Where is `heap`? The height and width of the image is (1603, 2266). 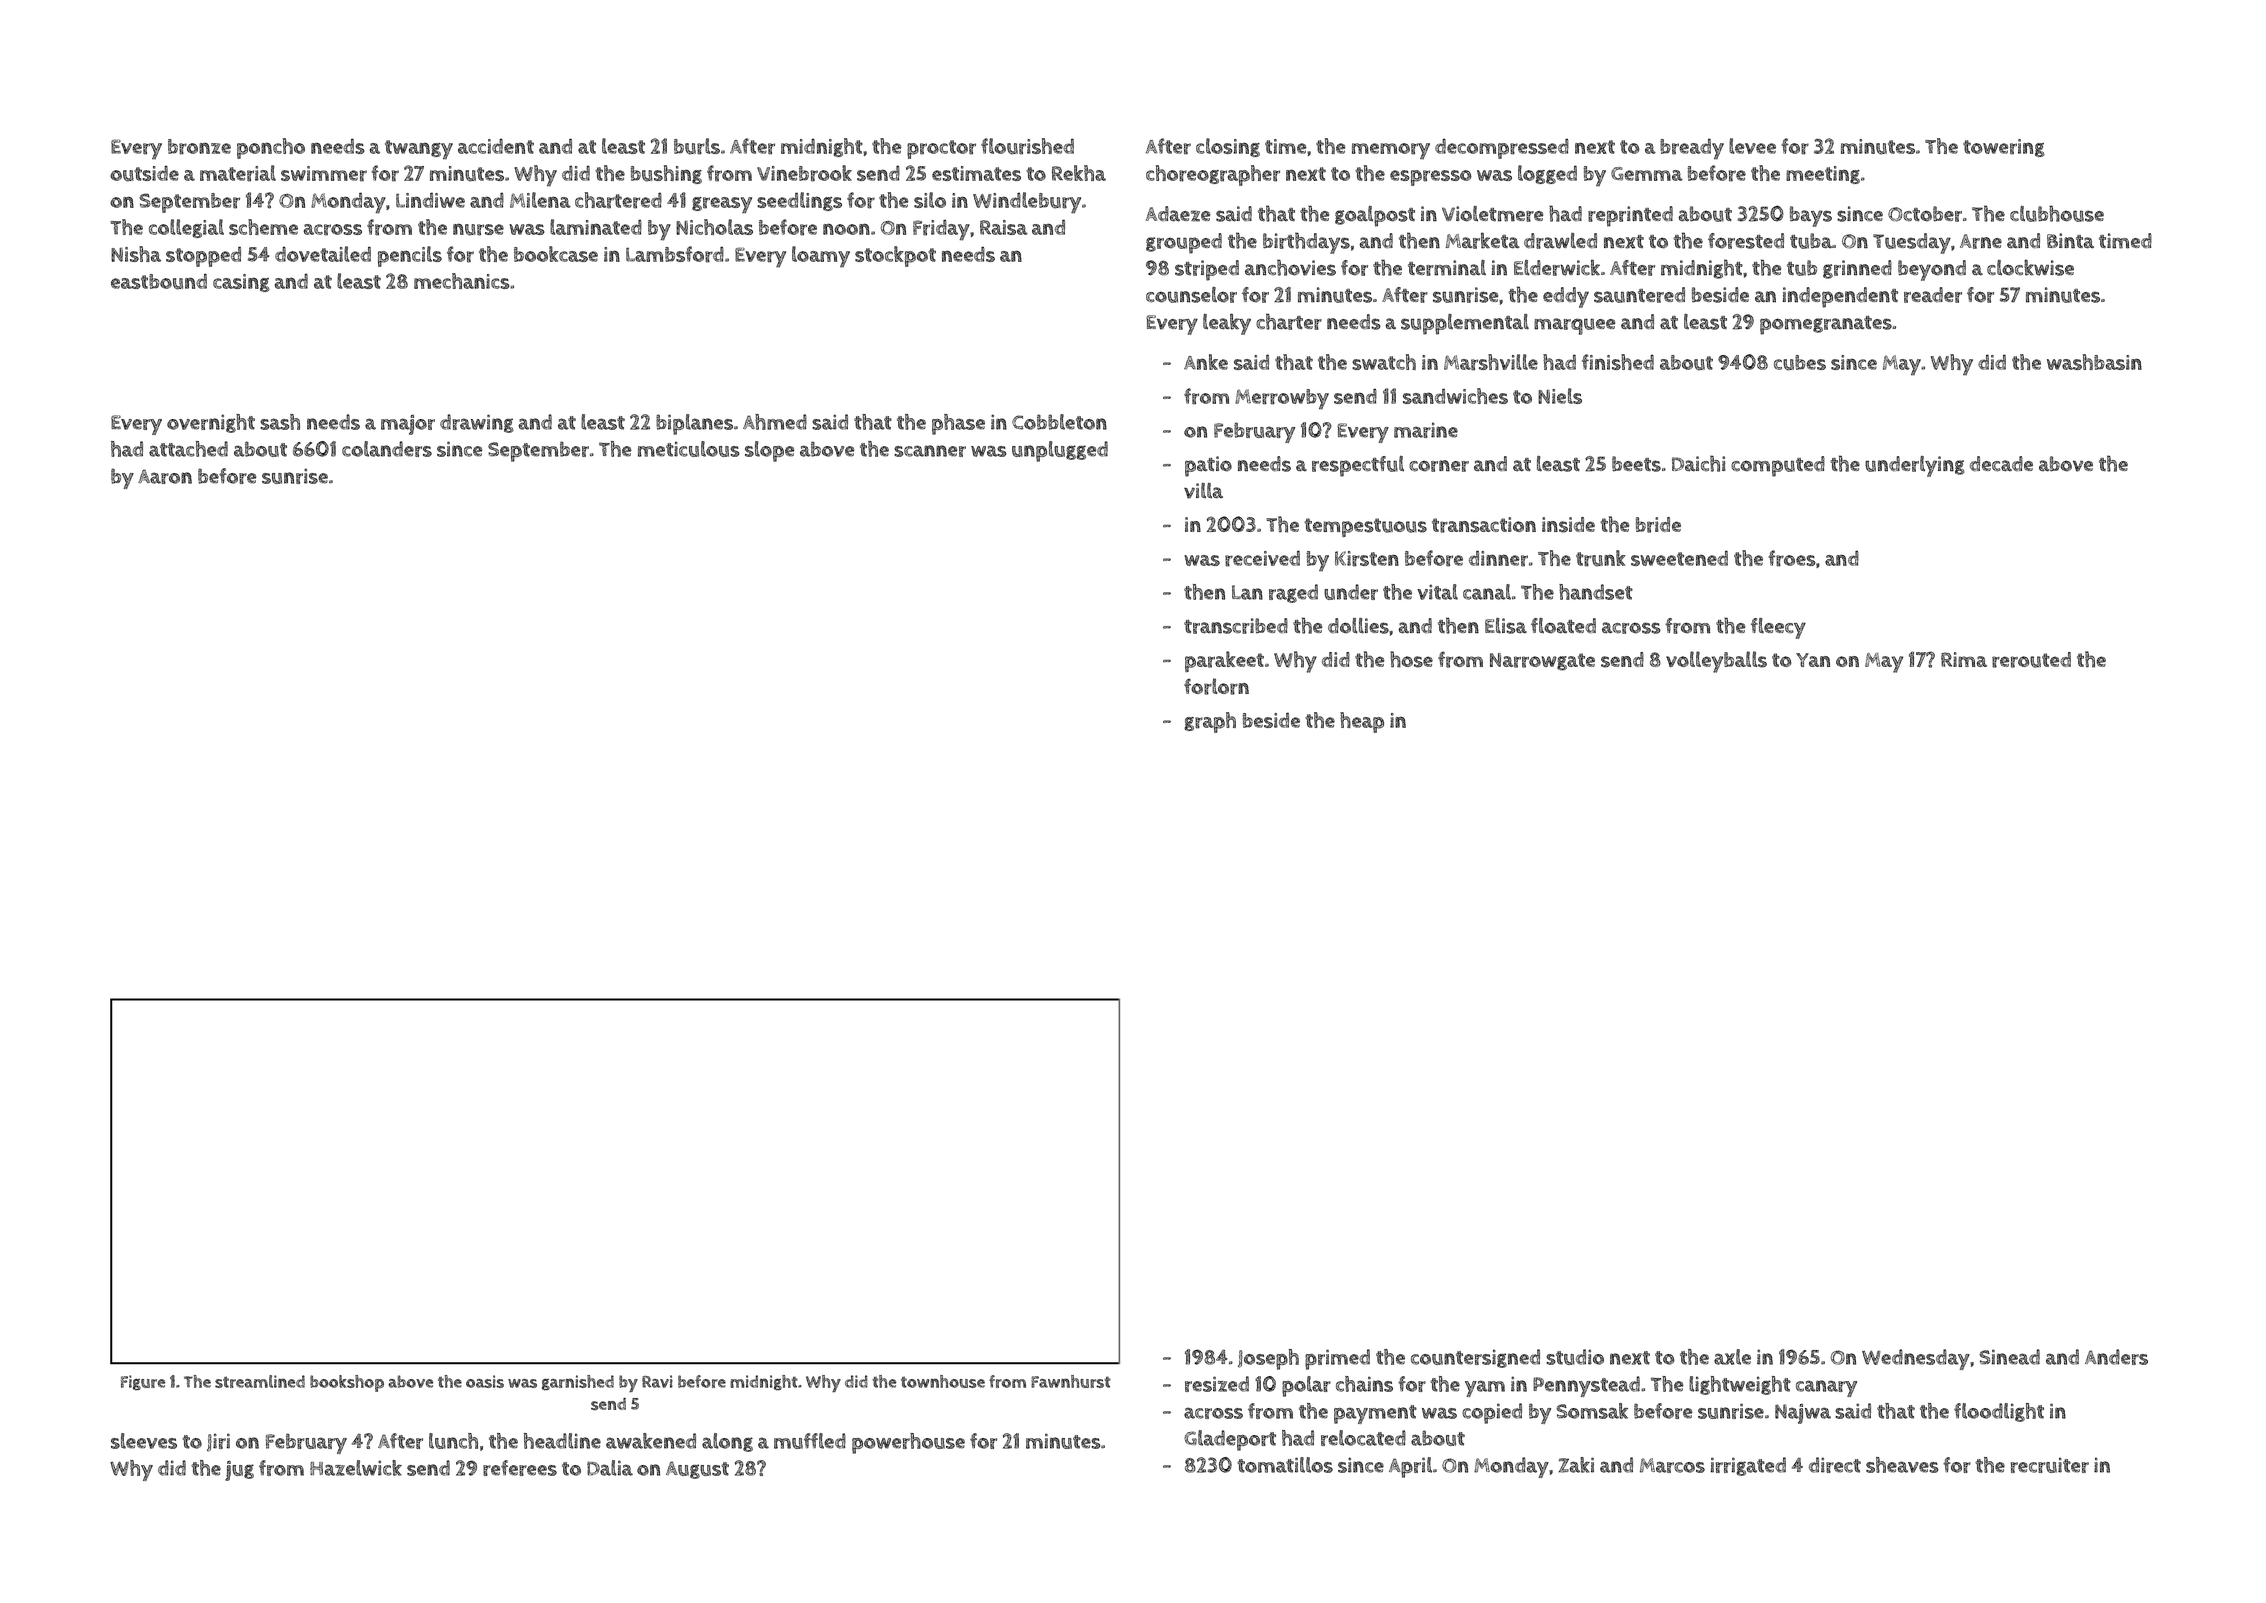
heap is located at coordinates (1362, 722).
